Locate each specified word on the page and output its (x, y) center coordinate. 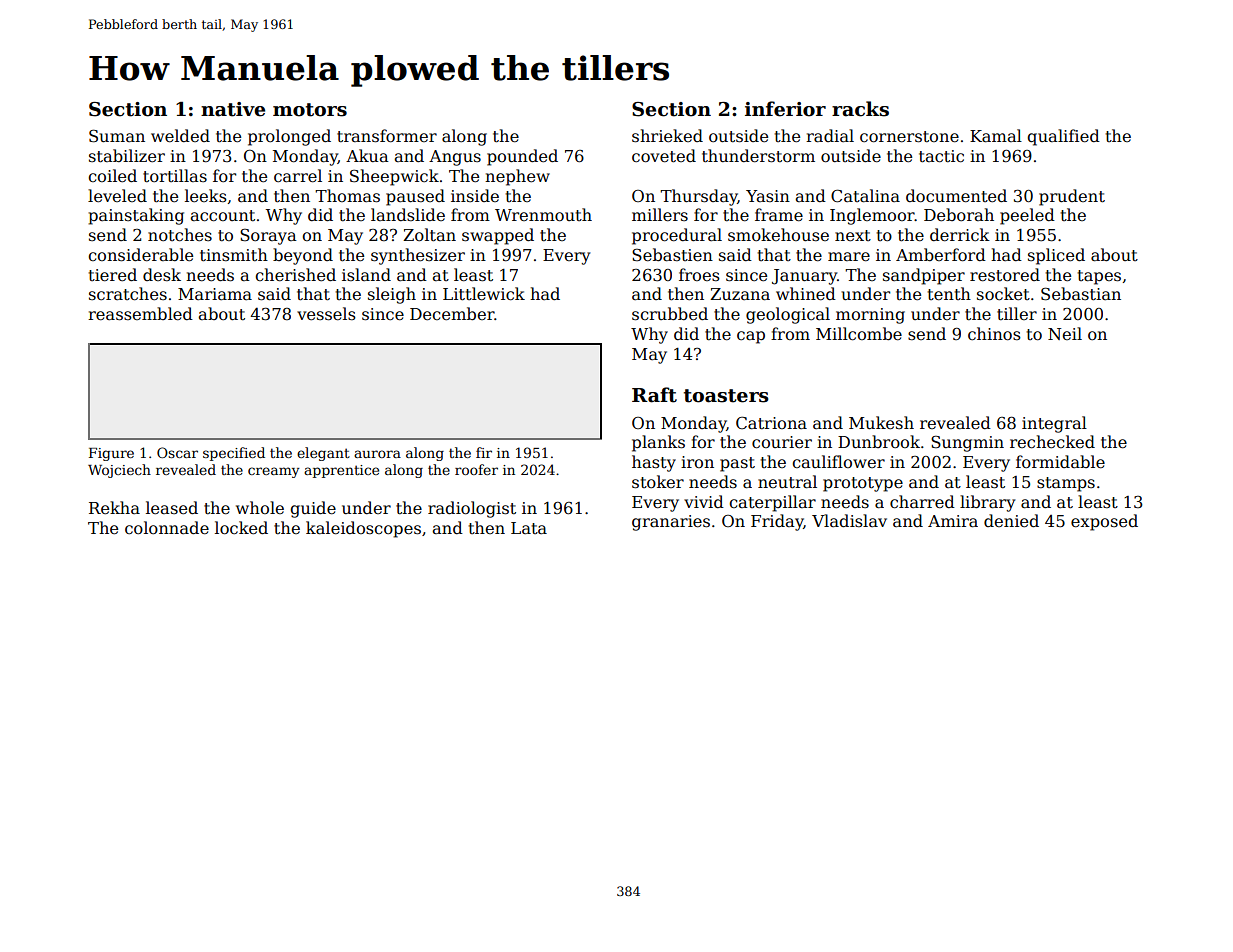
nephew (517, 177)
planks (658, 443)
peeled (1027, 216)
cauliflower (838, 461)
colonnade (167, 528)
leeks (206, 196)
